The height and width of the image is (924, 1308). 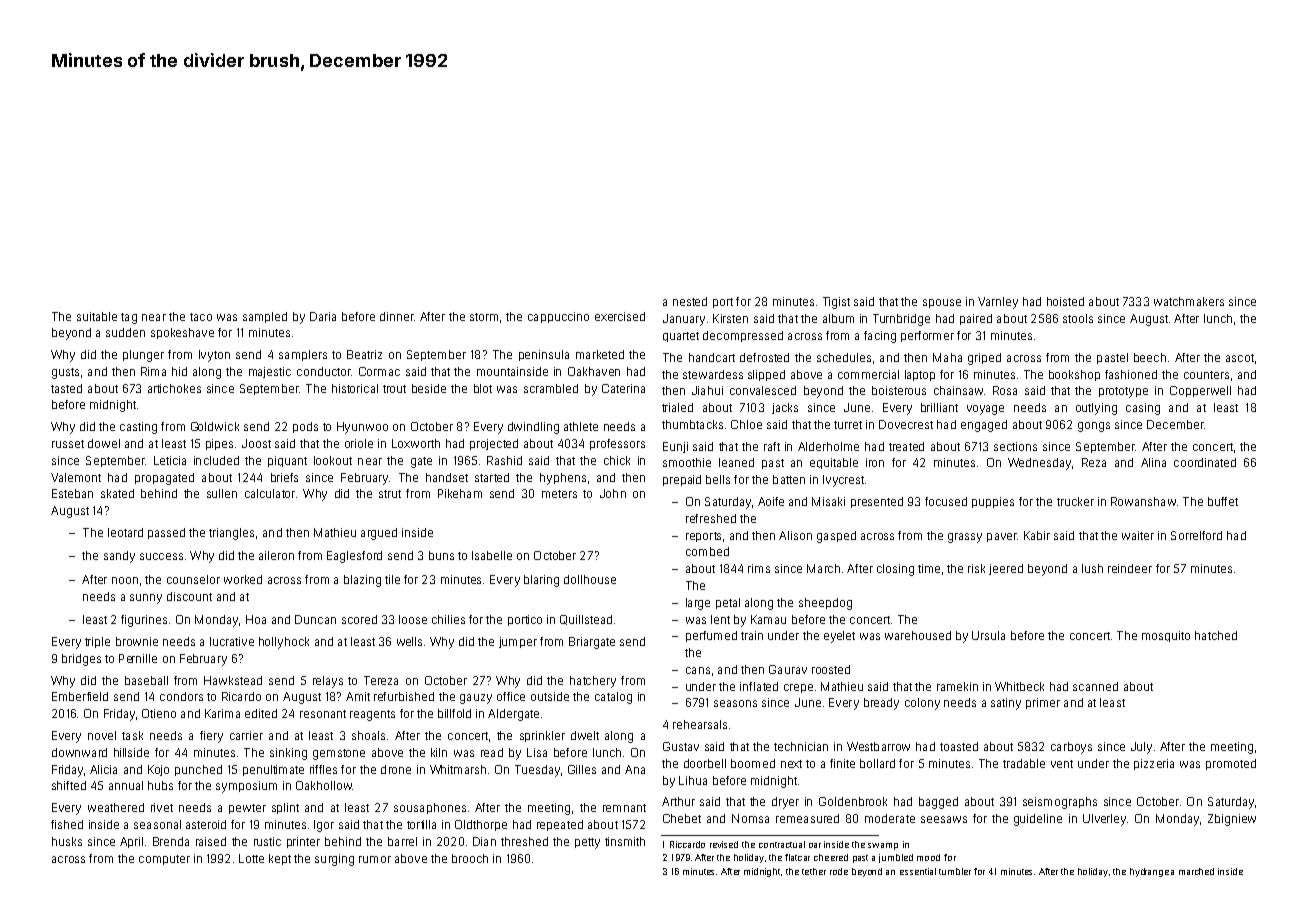 I want to click on tether, so click(x=814, y=871).
